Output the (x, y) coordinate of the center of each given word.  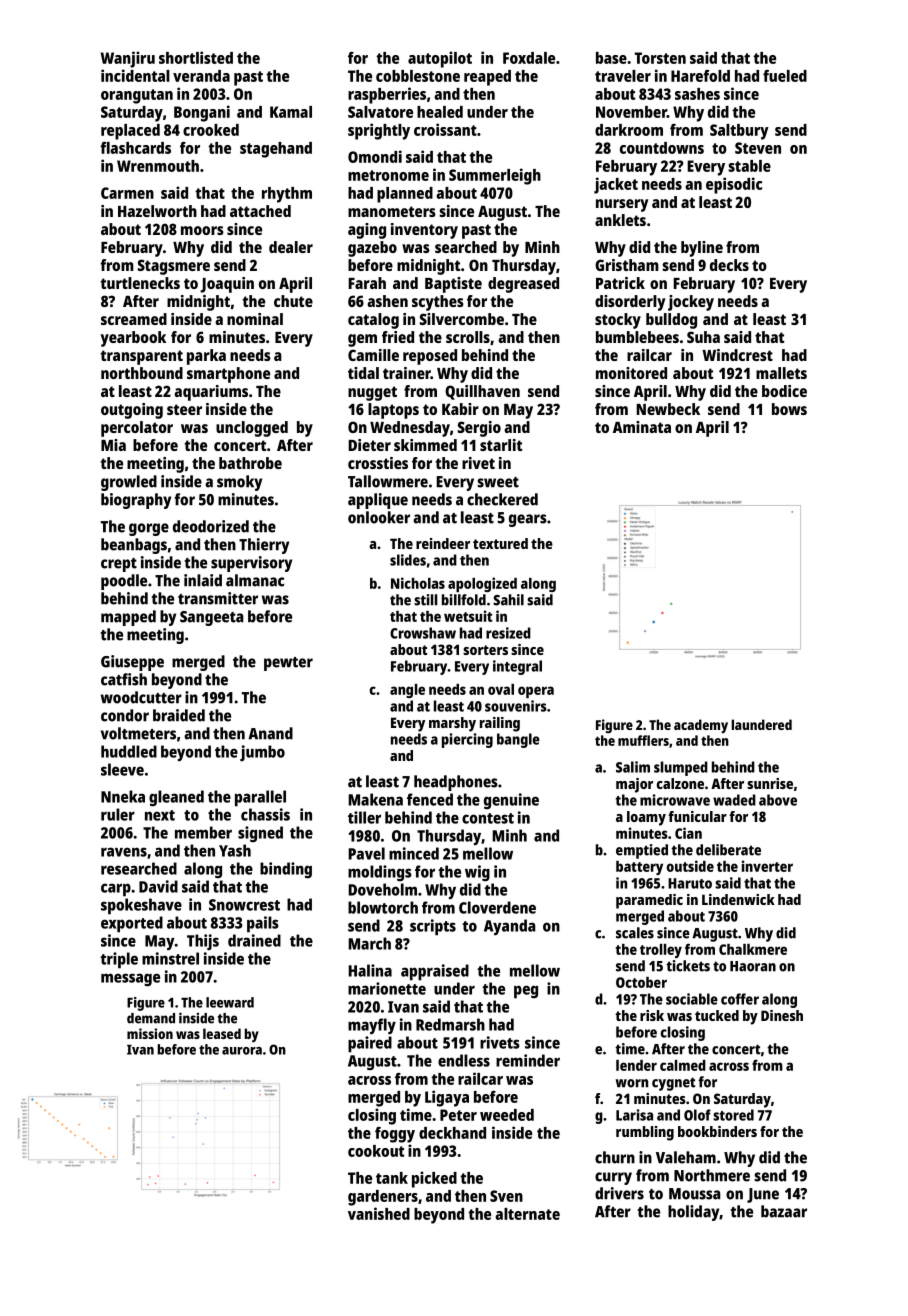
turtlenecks (140, 283)
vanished (379, 1213)
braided (179, 715)
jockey (691, 303)
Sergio (479, 429)
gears (528, 520)
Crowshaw (423, 633)
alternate (527, 1214)
